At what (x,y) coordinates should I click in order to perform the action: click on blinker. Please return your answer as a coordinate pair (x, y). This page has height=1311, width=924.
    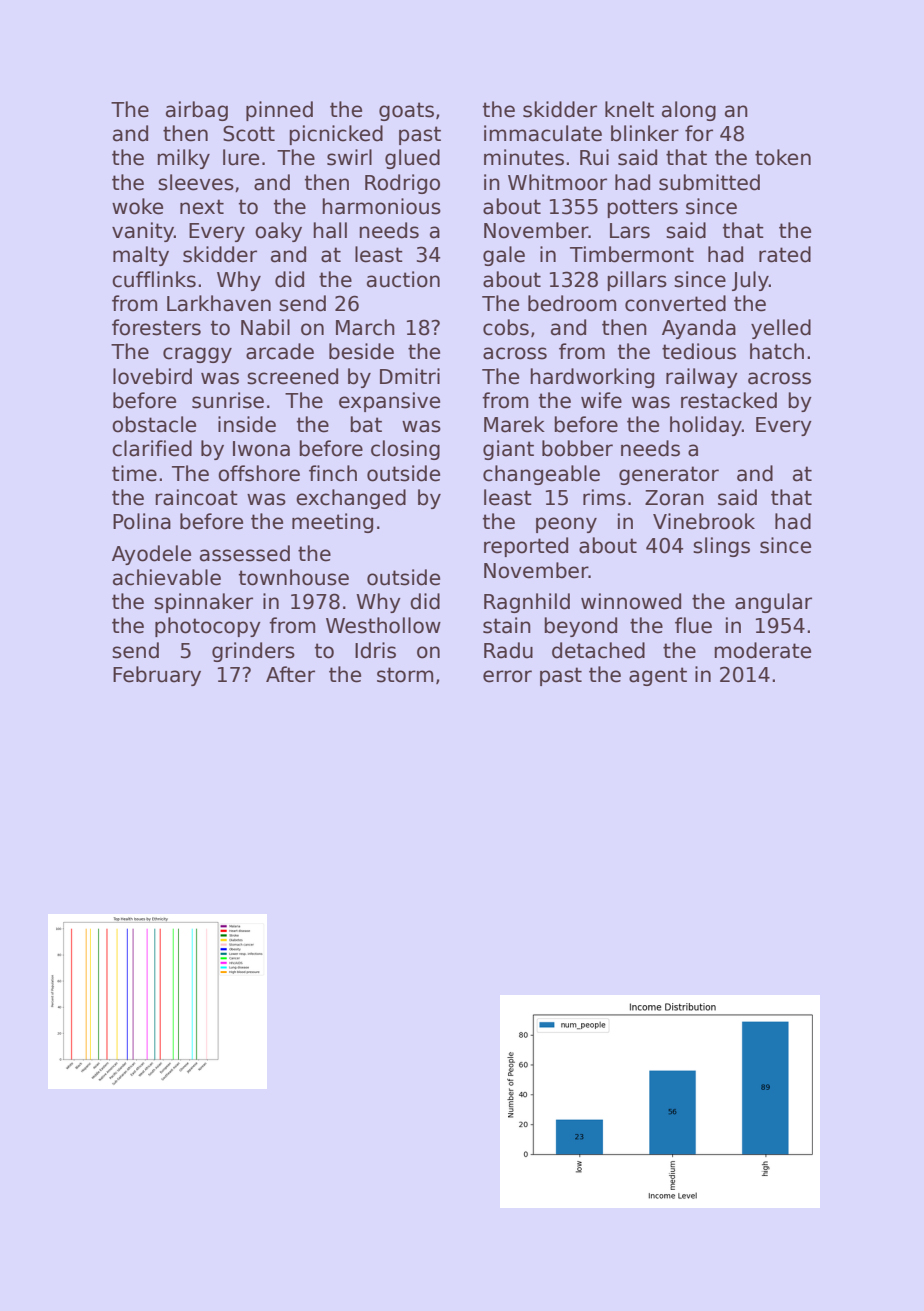
    Looking at the image, I should click on (645, 133).
